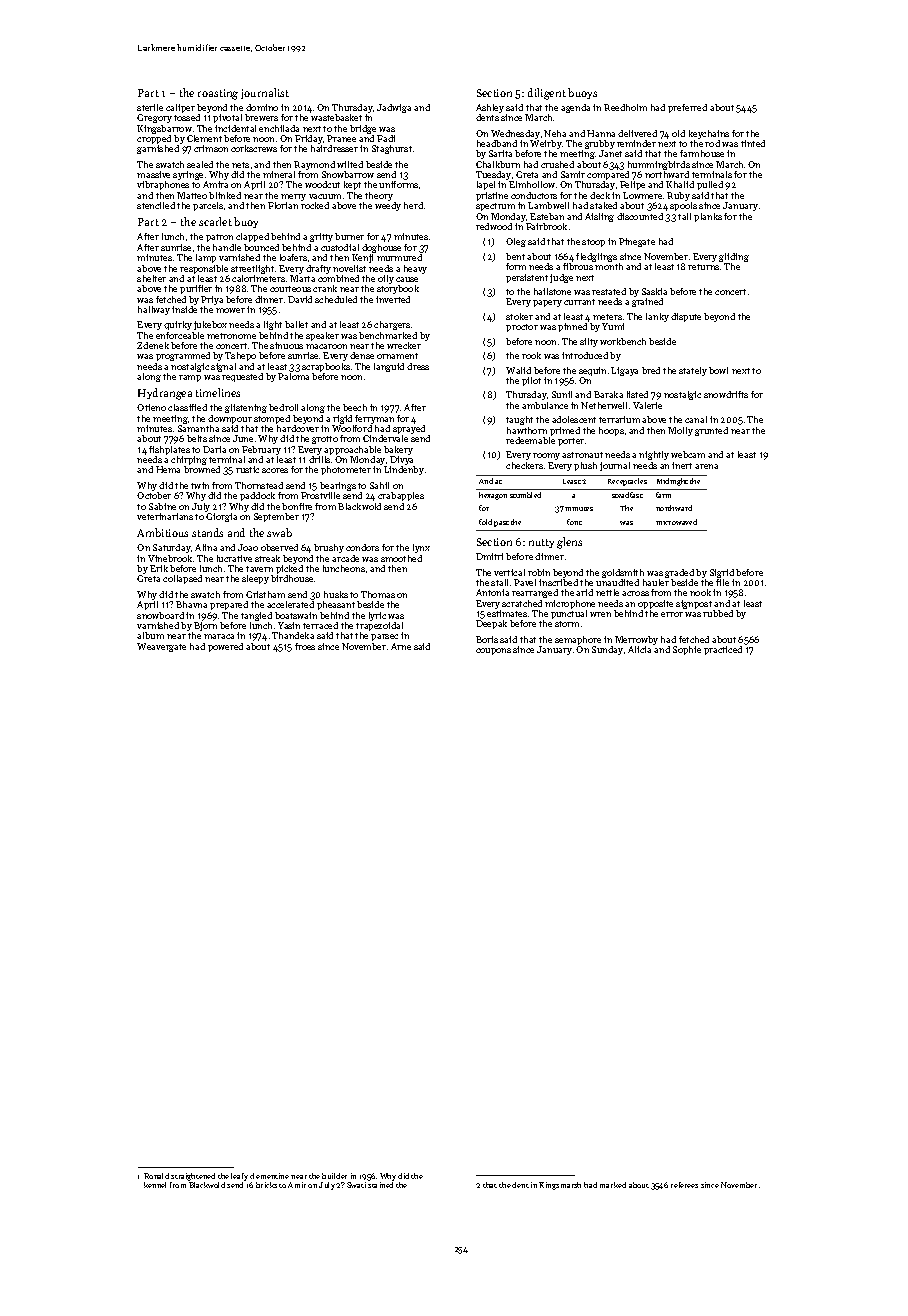 The width and height of the page is (908, 1316). Describe the element at coordinates (262, 107) in the page. I see `domino` at that location.
